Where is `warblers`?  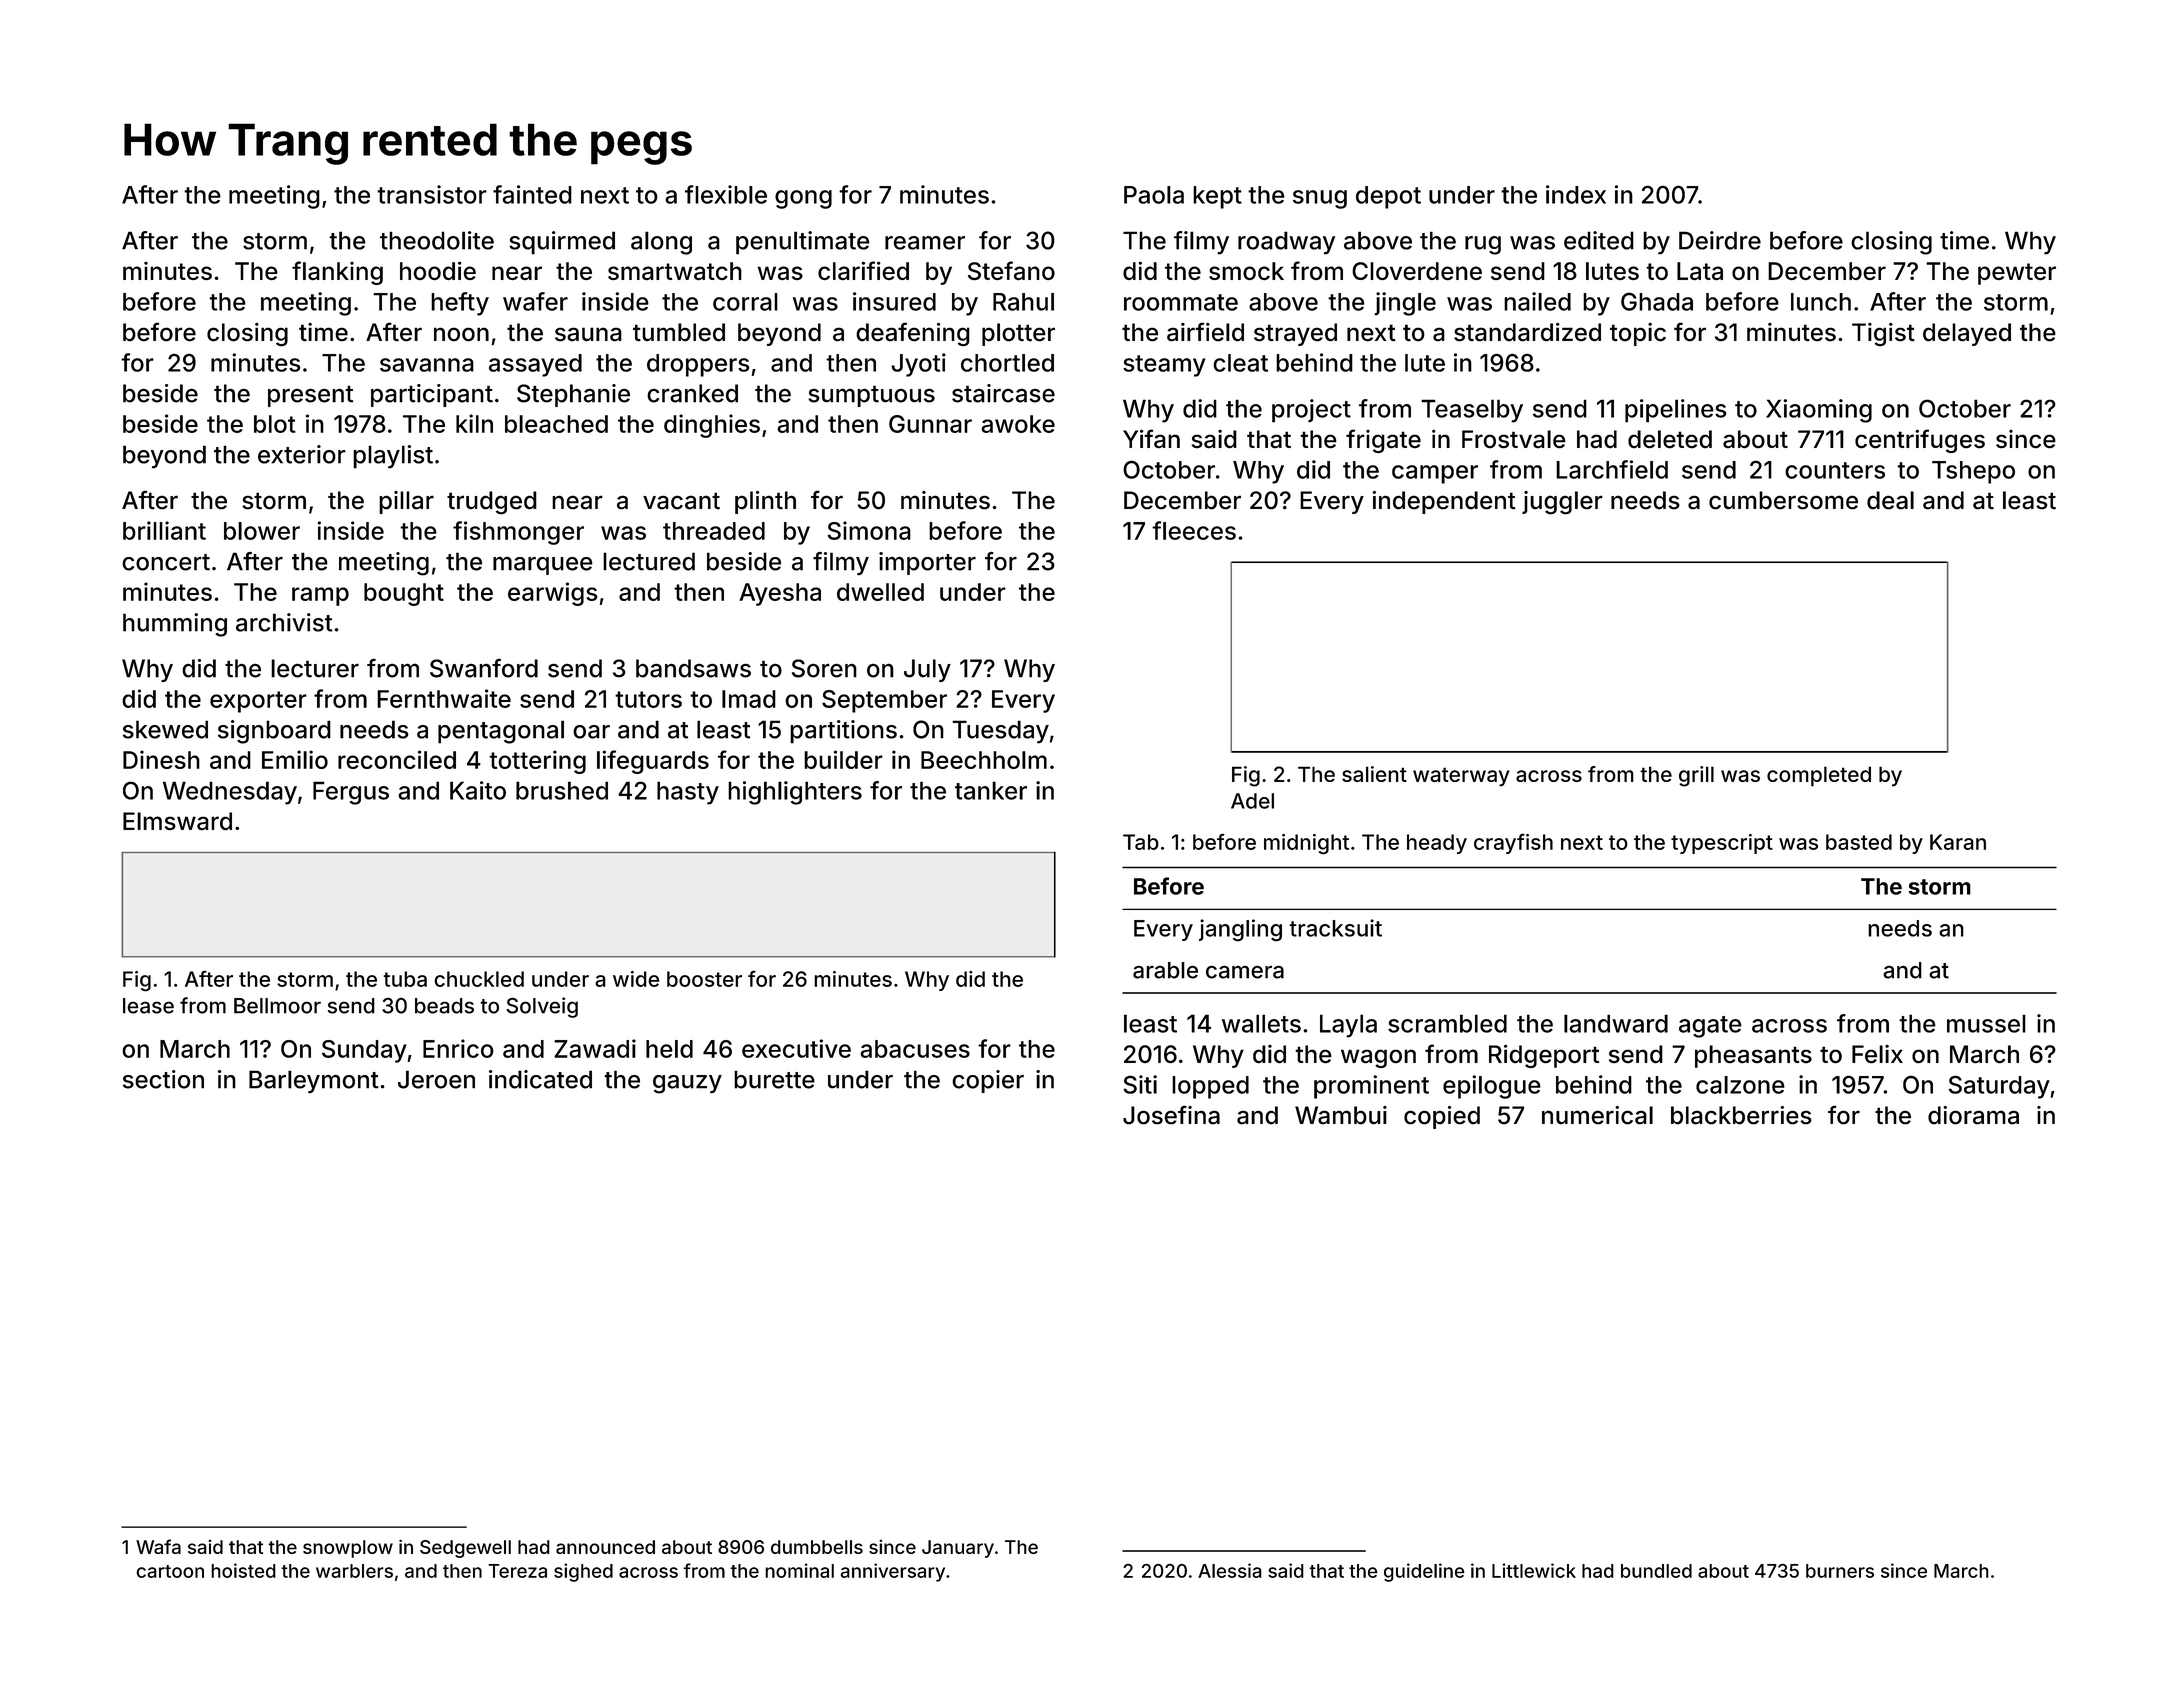 warblers is located at coordinates (354, 1571).
